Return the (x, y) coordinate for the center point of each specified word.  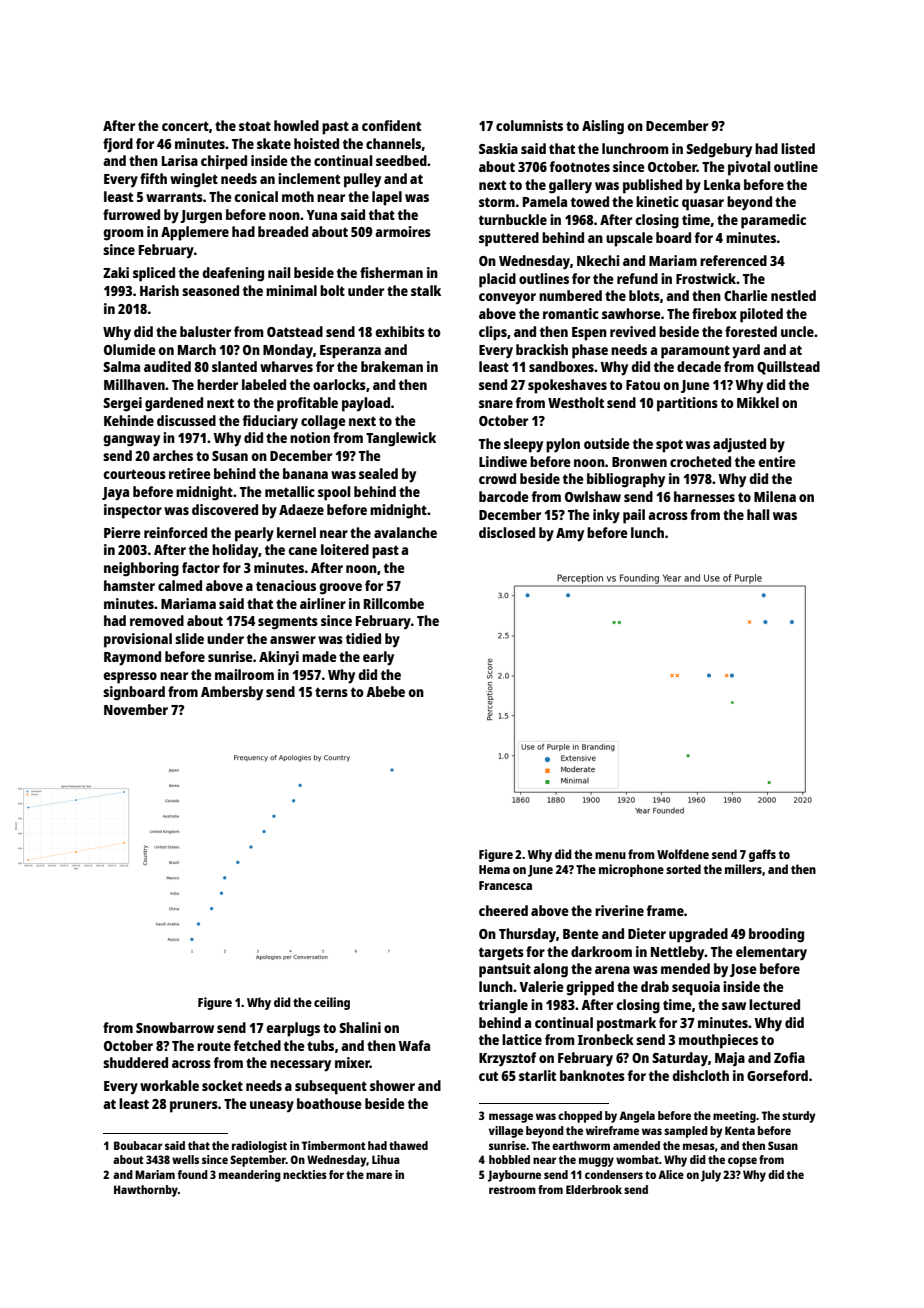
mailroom (244, 674)
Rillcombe (394, 603)
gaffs (762, 855)
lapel (387, 198)
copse (742, 1162)
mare (379, 1175)
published (652, 186)
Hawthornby (146, 1191)
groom (123, 235)
